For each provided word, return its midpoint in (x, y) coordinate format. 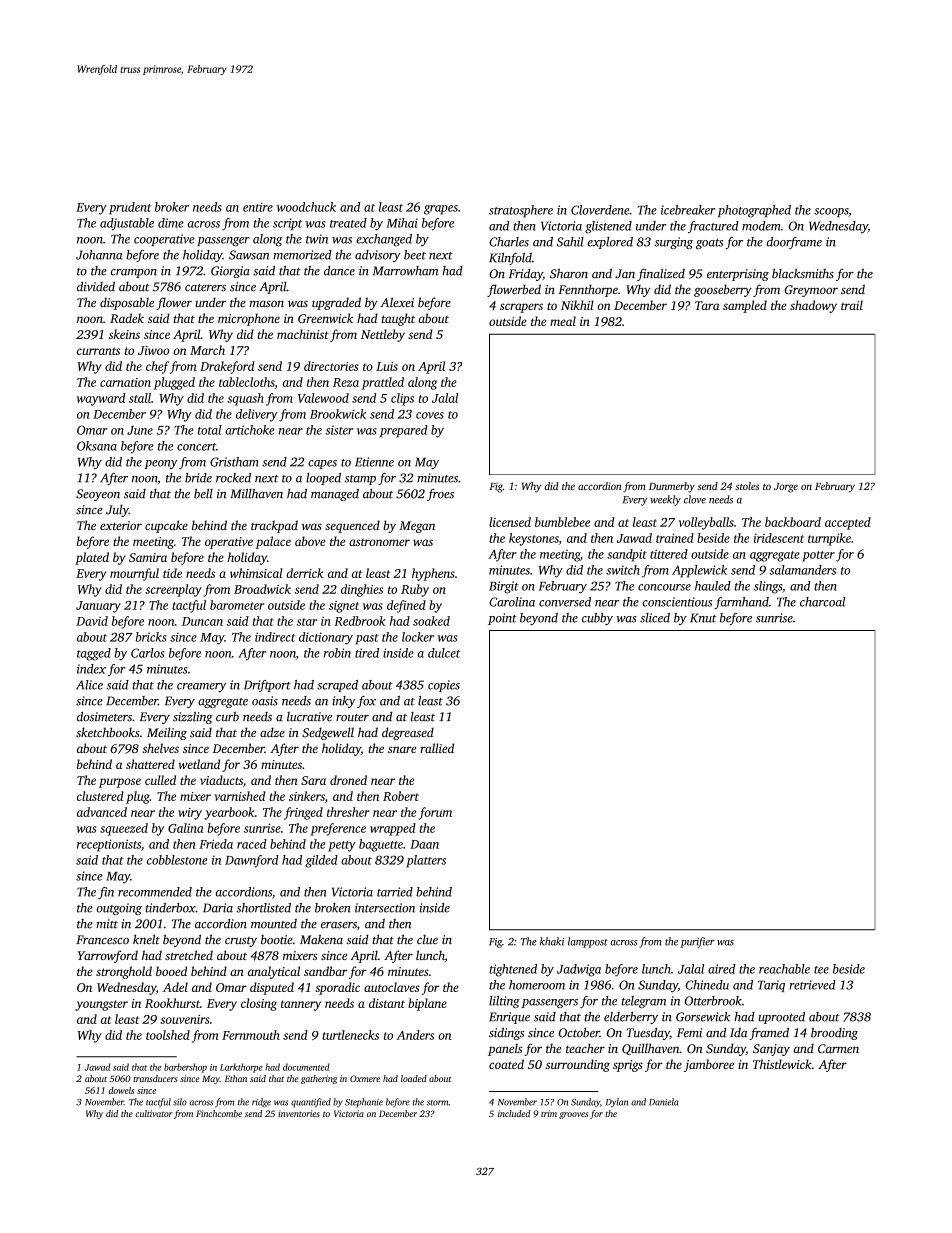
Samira (148, 557)
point (502, 619)
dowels (121, 1090)
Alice (89, 685)
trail (852, 305)
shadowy (813, 306)
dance (339, 271)
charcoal (822, 602)
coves (430, 415)
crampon (134, 273)
